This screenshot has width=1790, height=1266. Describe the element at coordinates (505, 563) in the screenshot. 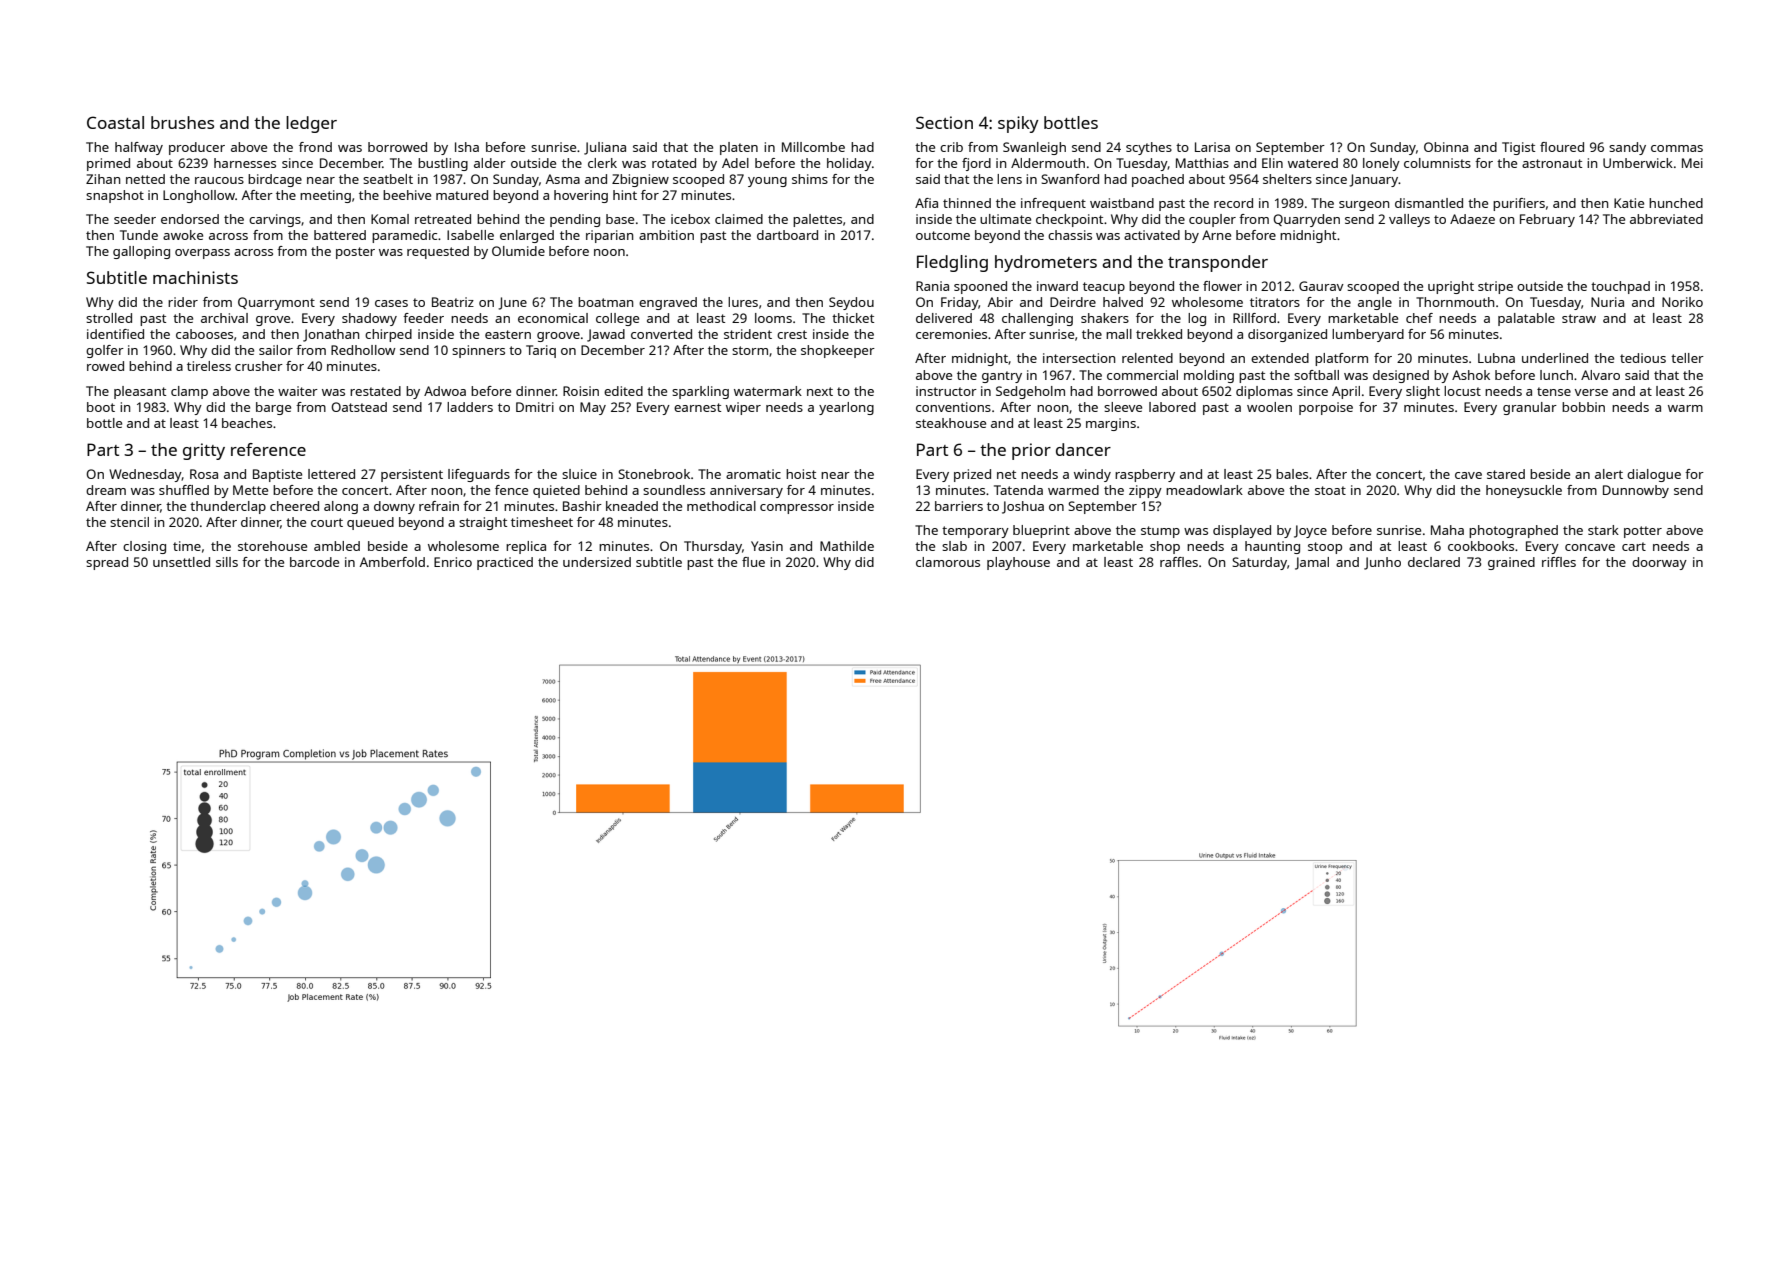

I see `practiced` at that location.
